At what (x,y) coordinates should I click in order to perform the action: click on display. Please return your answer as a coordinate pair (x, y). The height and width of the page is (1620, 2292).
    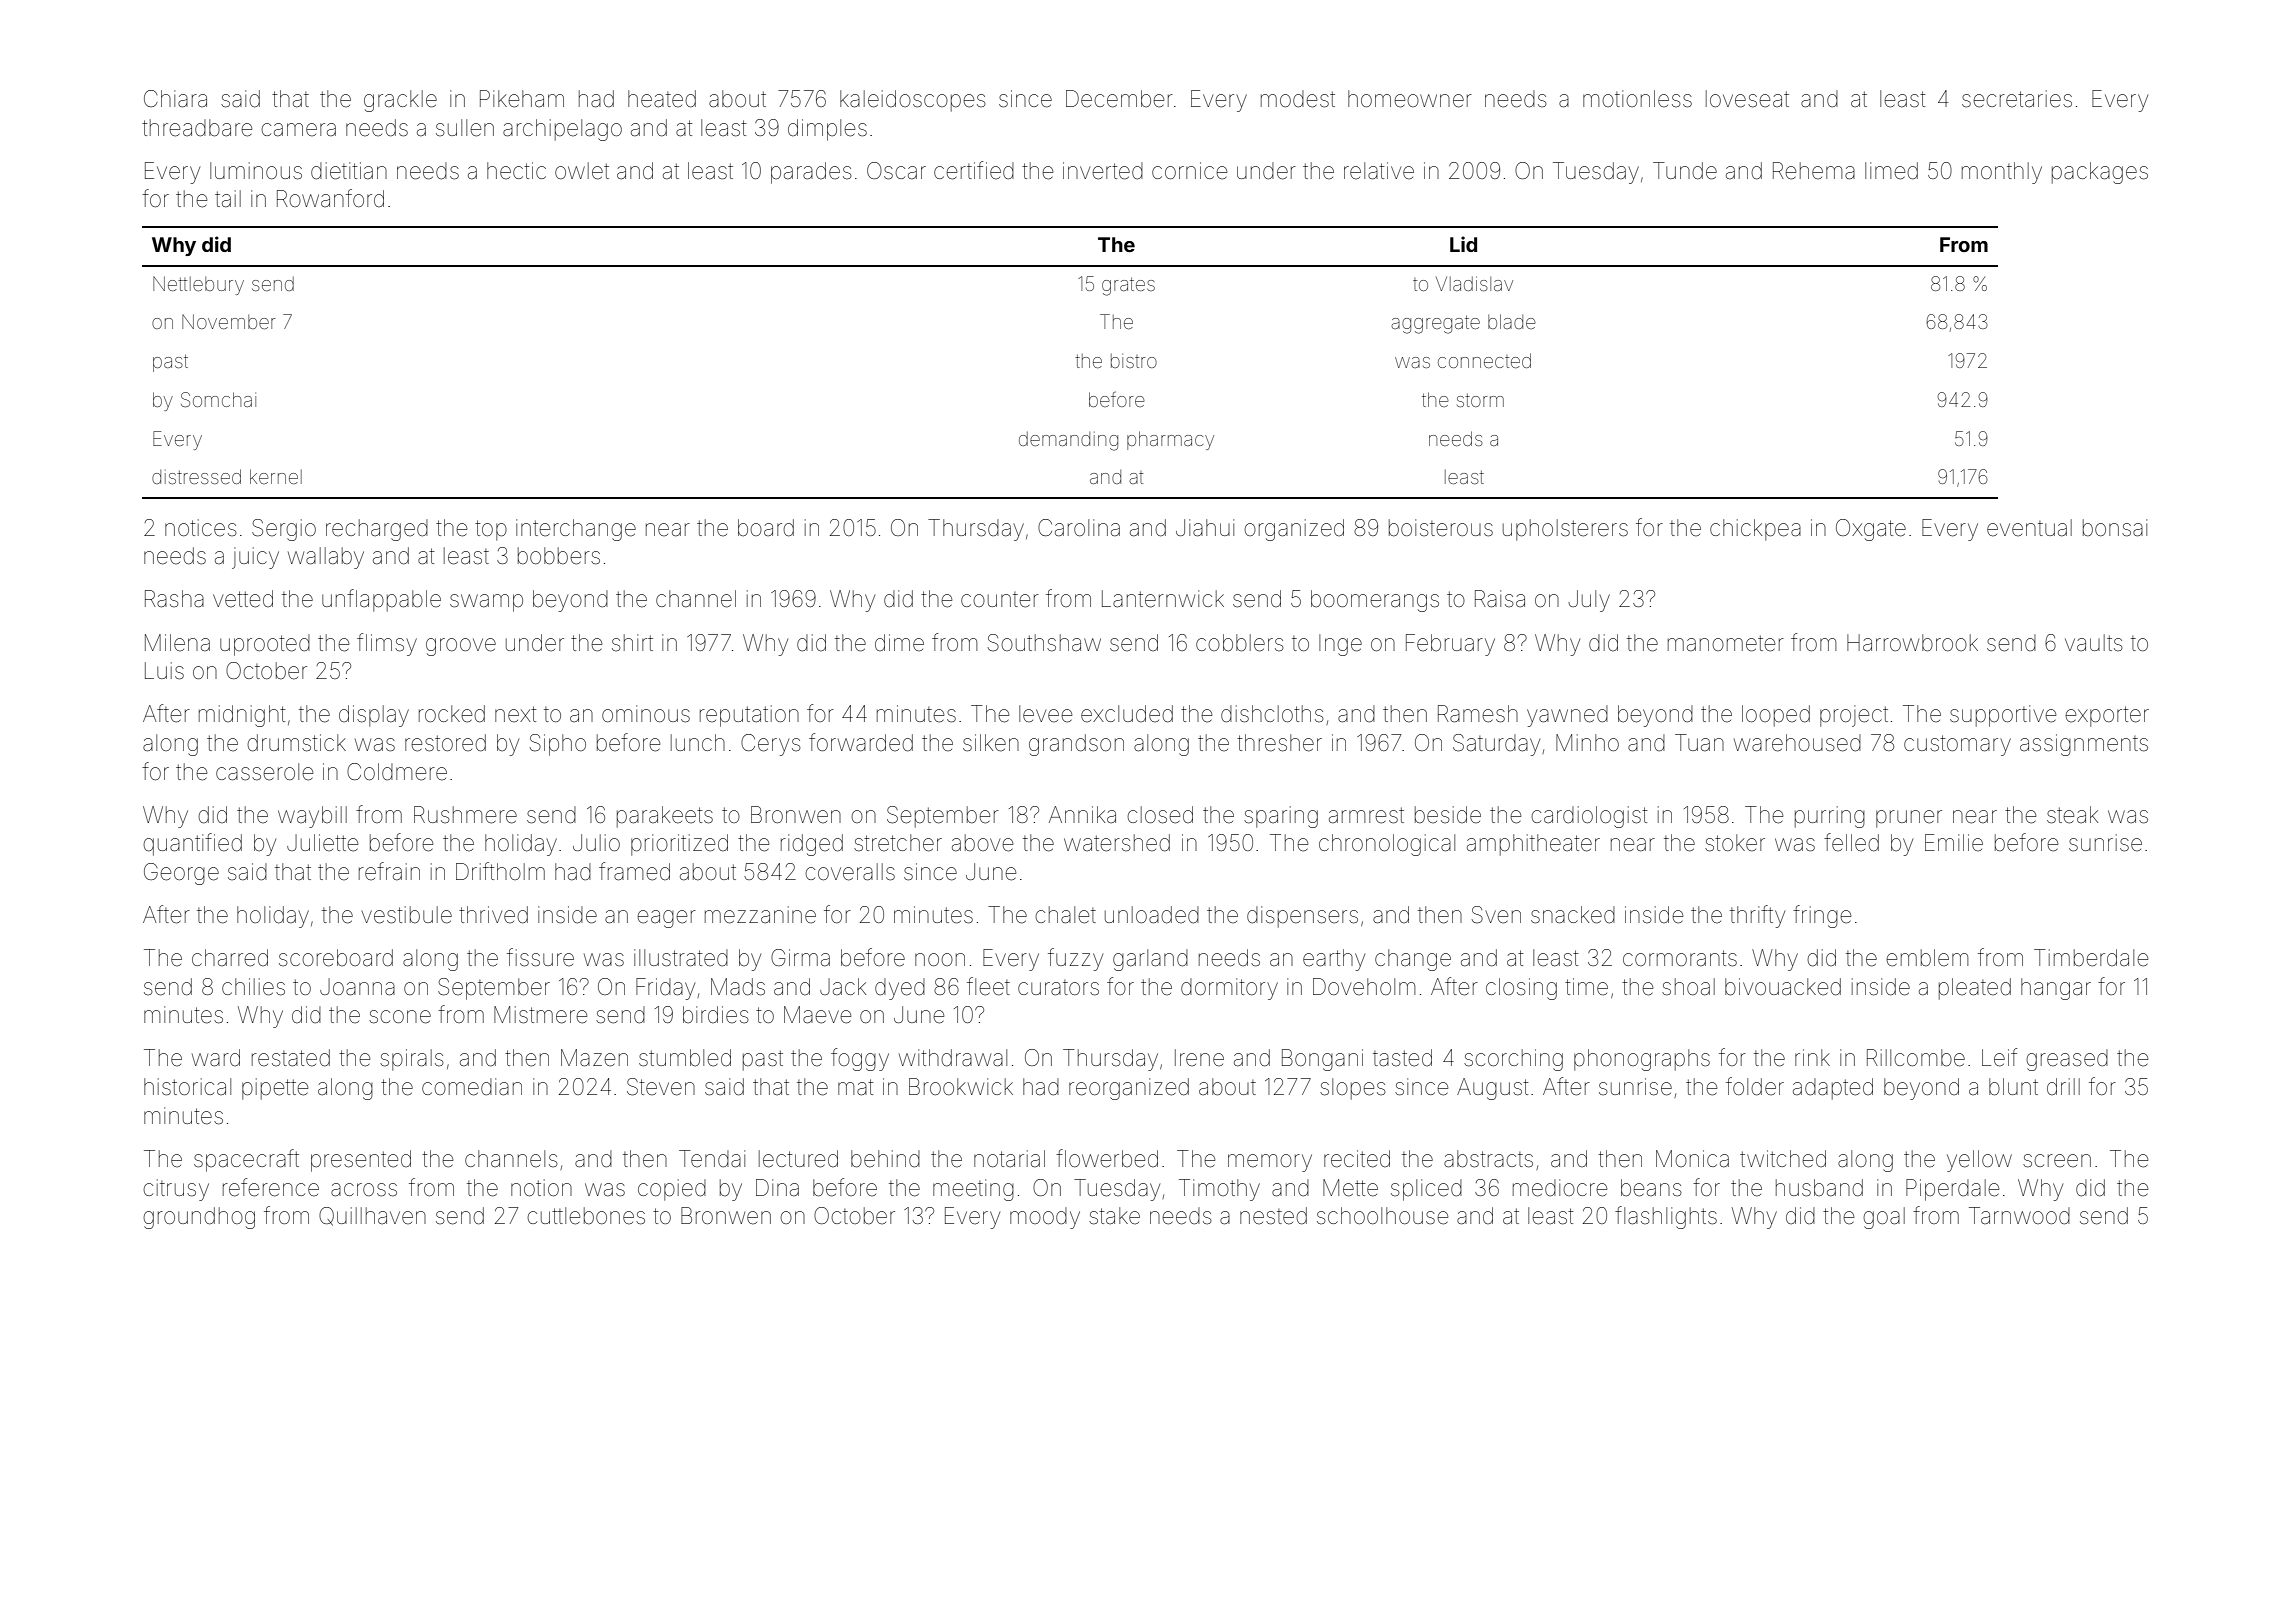
    Looking at the image, I should click on (374, 716).
